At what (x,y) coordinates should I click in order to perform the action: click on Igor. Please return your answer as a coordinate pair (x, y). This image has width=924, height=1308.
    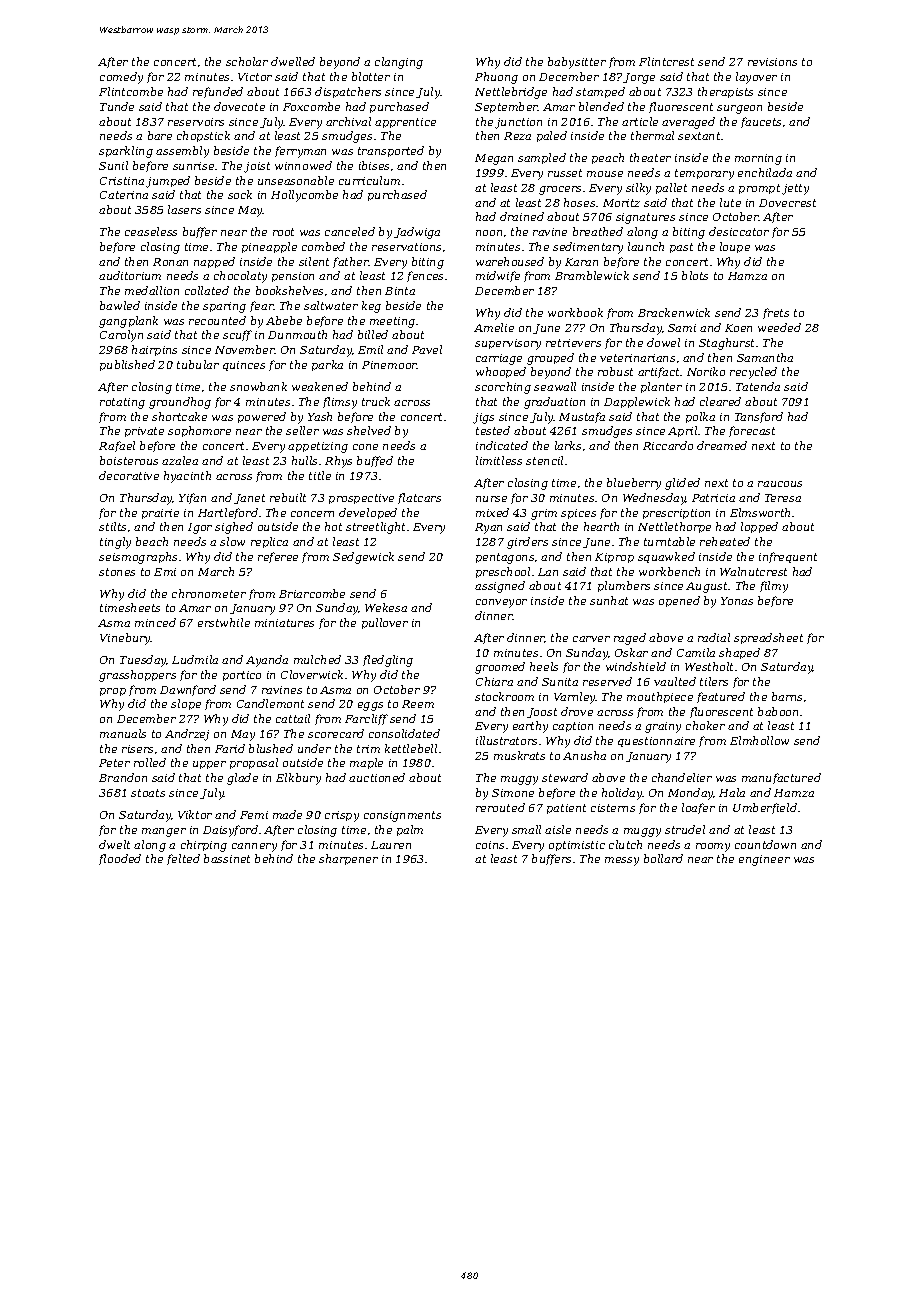
    Looking at the image, I should click on (200, 528).
